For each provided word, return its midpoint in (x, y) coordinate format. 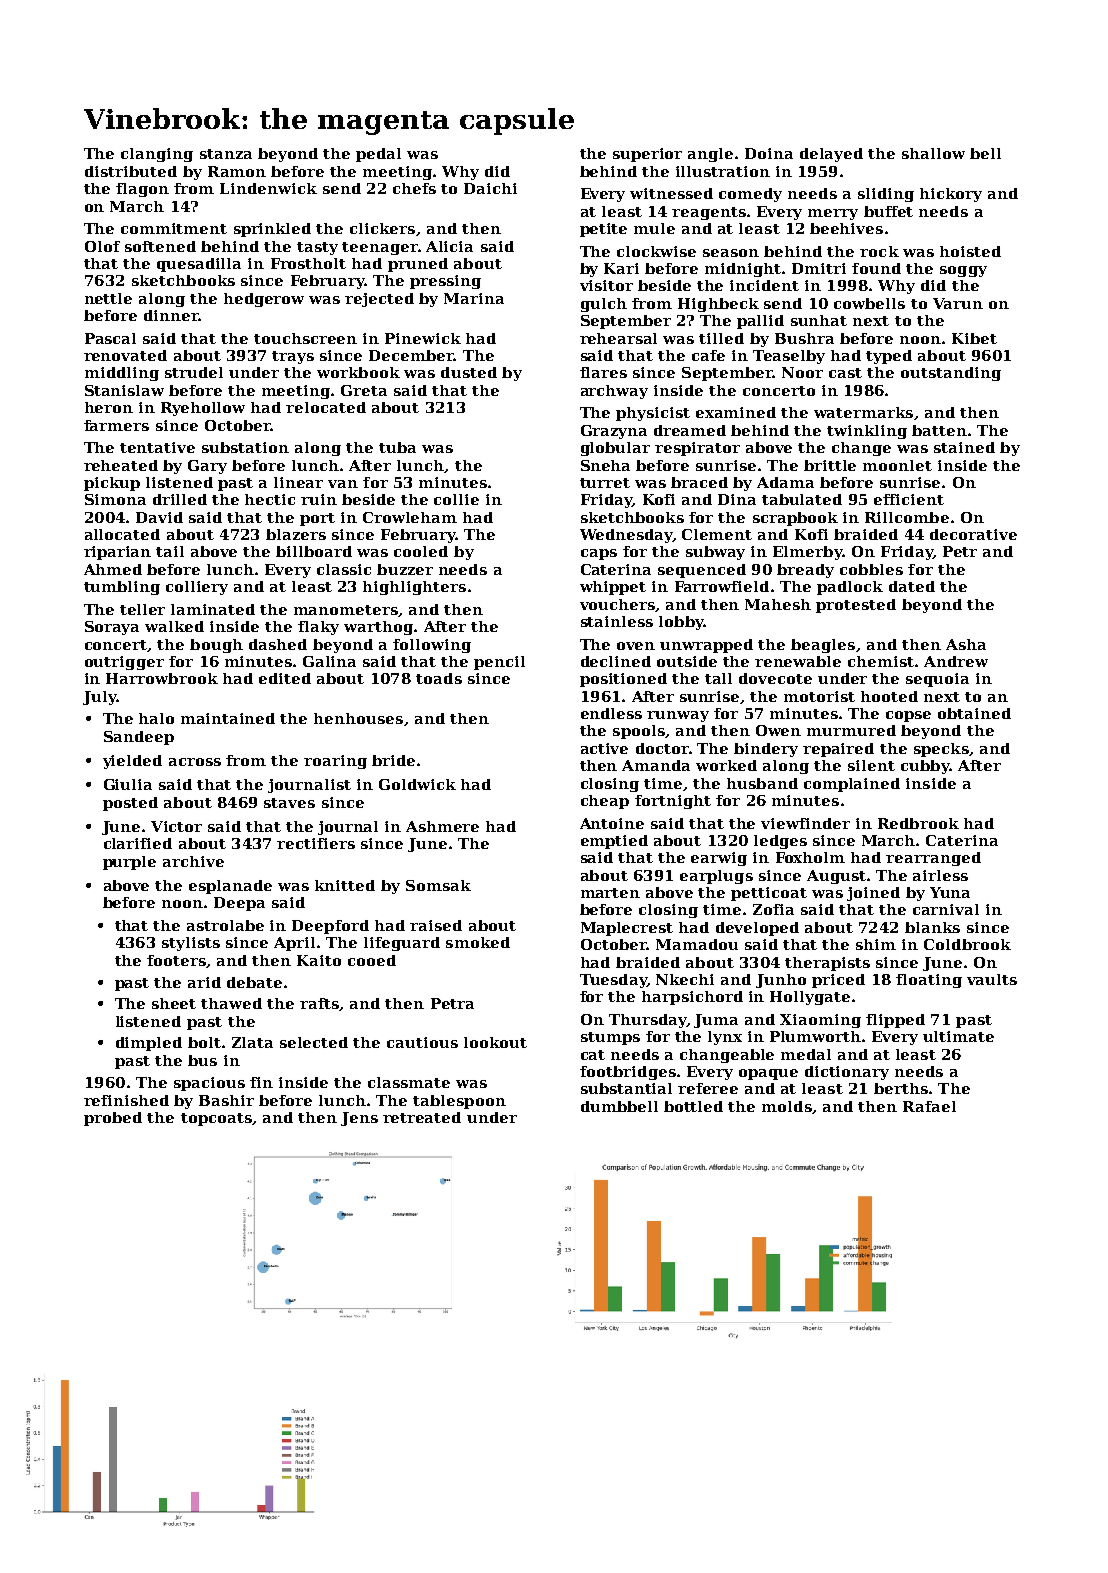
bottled (693, 1106)
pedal (378, 155)
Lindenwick (268, 188)
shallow (933, 153)
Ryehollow (203, 409)
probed (113, 1119)
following (432, 646)
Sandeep (139, 738)
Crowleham (410, 517)
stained (964, 447)
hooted (889, 696)
